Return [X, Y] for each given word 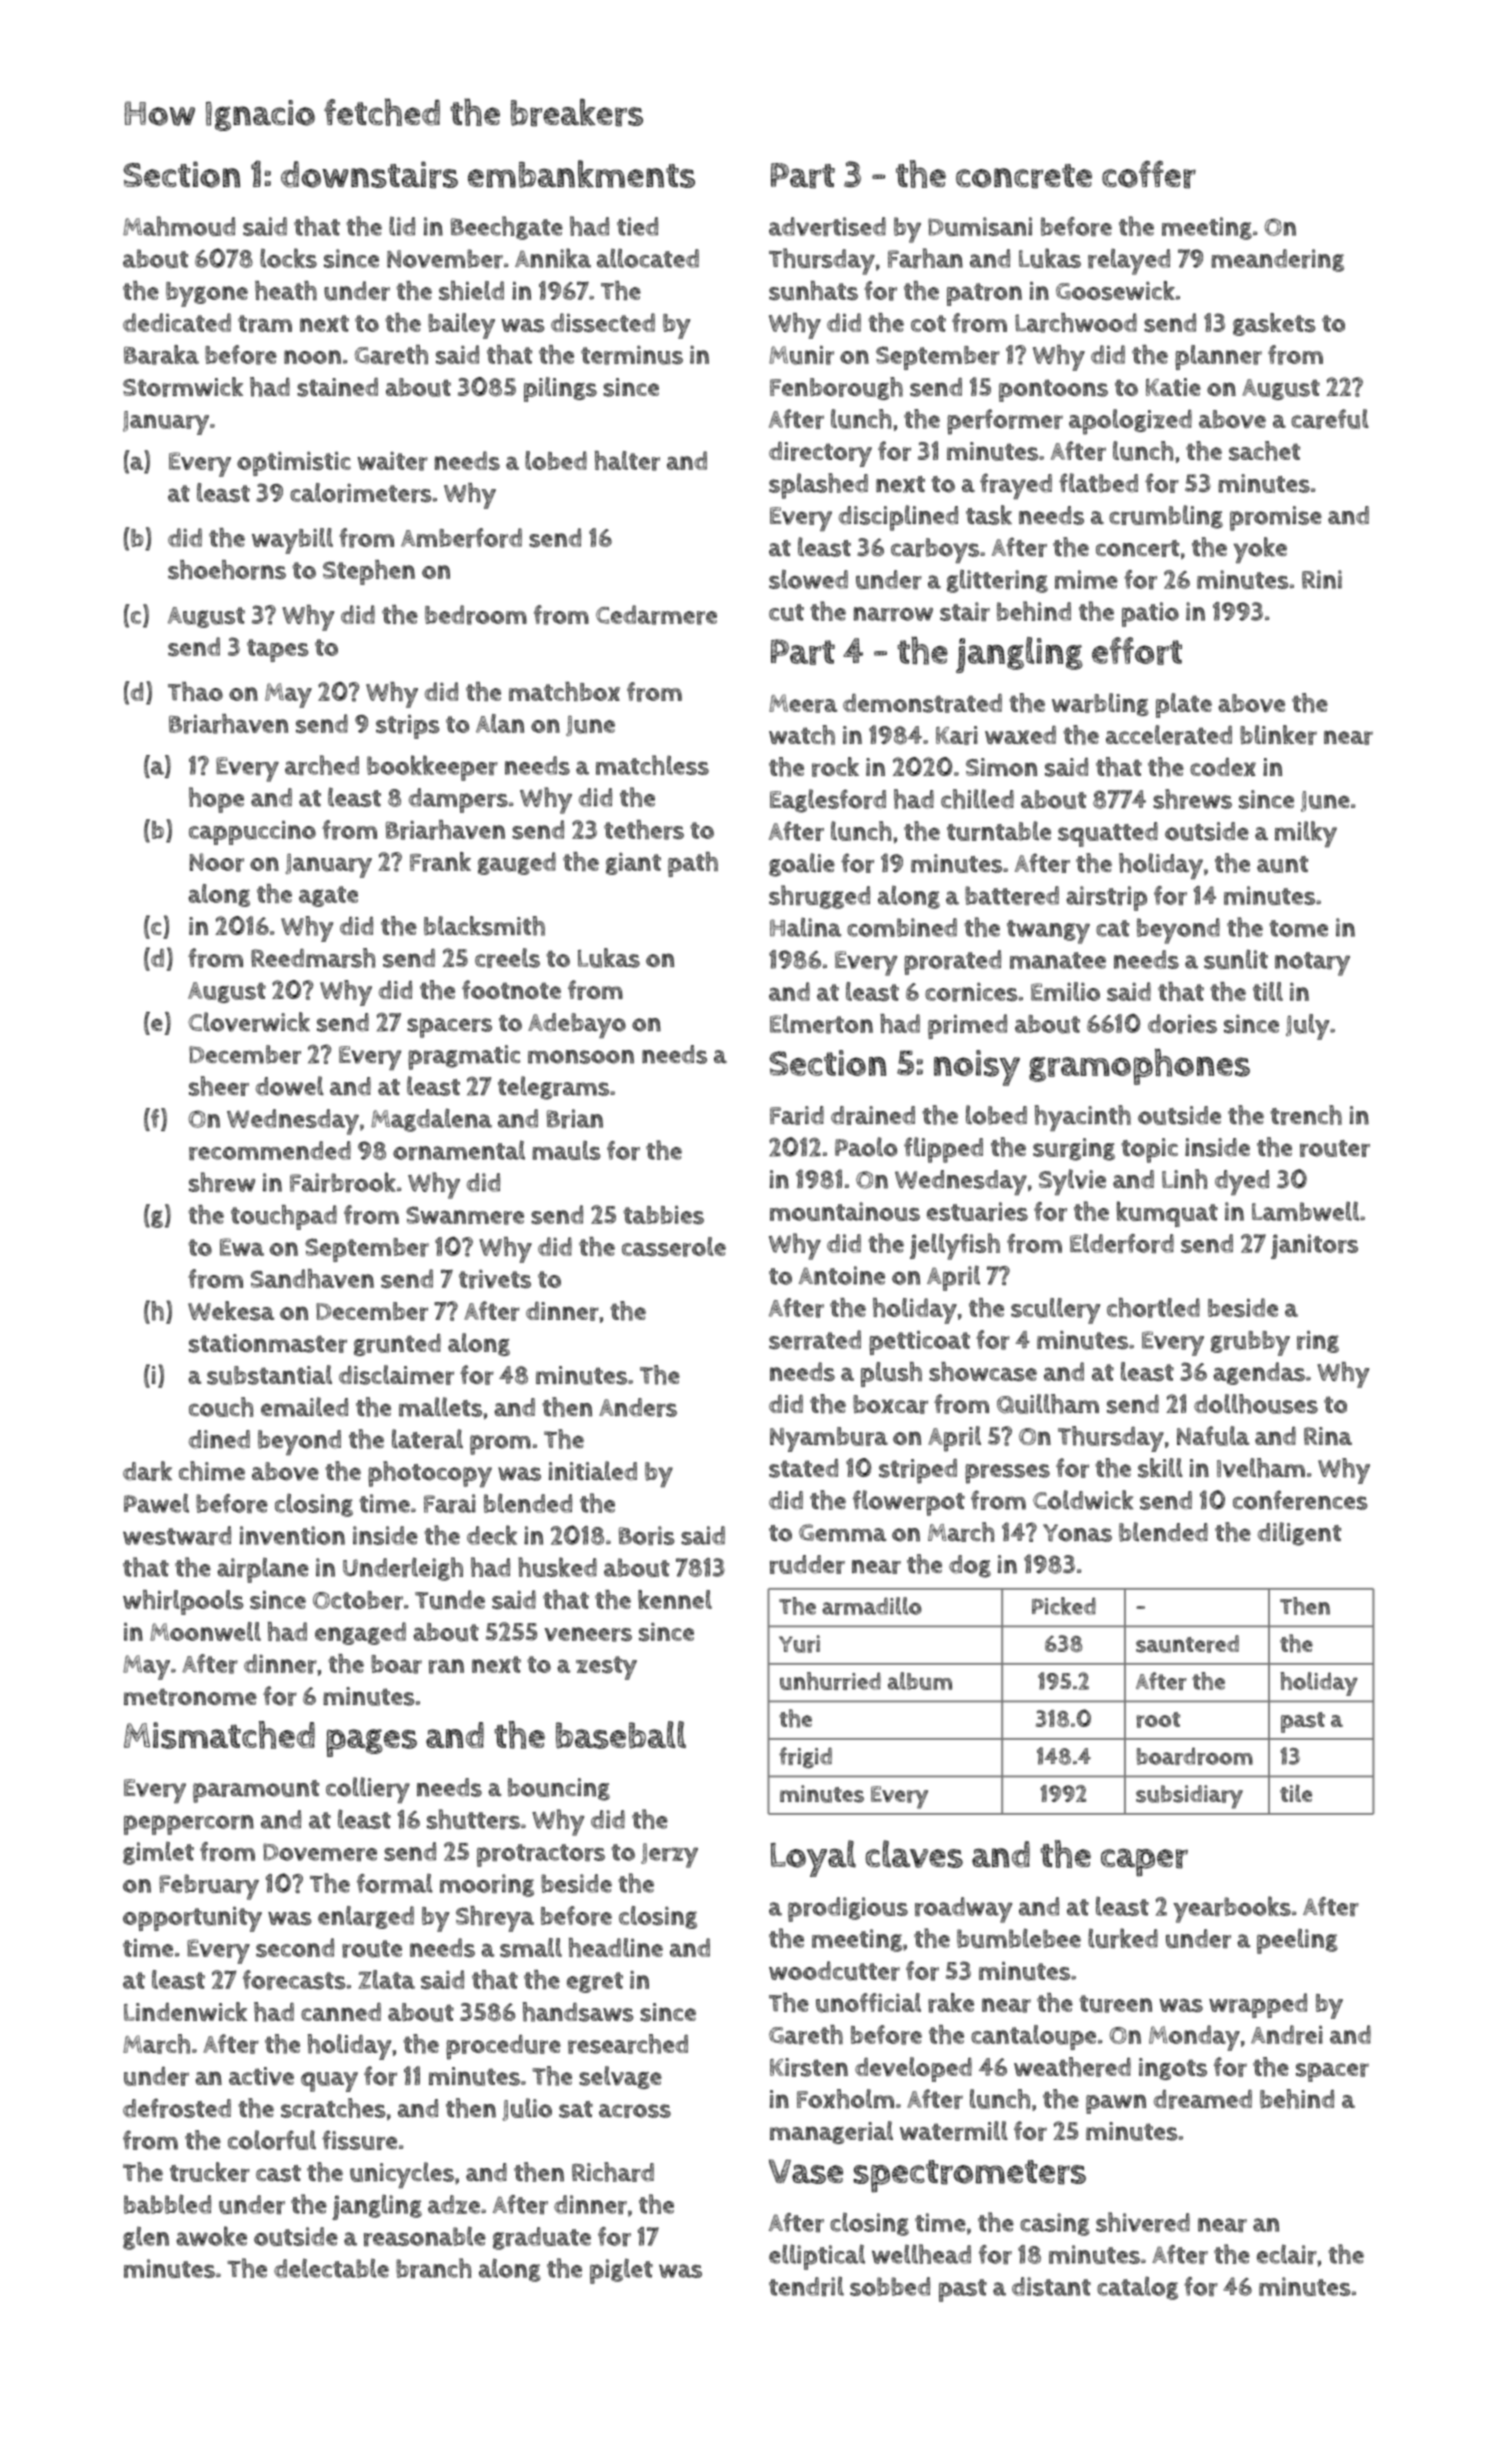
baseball [621, 1735]
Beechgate [507, 228]
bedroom [476, 615]
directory [820, 454]
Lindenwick [185, 2012]
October [358, 1600]
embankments [581, 174]
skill [1160, 1468]
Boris [647, 1536]
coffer [1149, 174]
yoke [1260, 550]
